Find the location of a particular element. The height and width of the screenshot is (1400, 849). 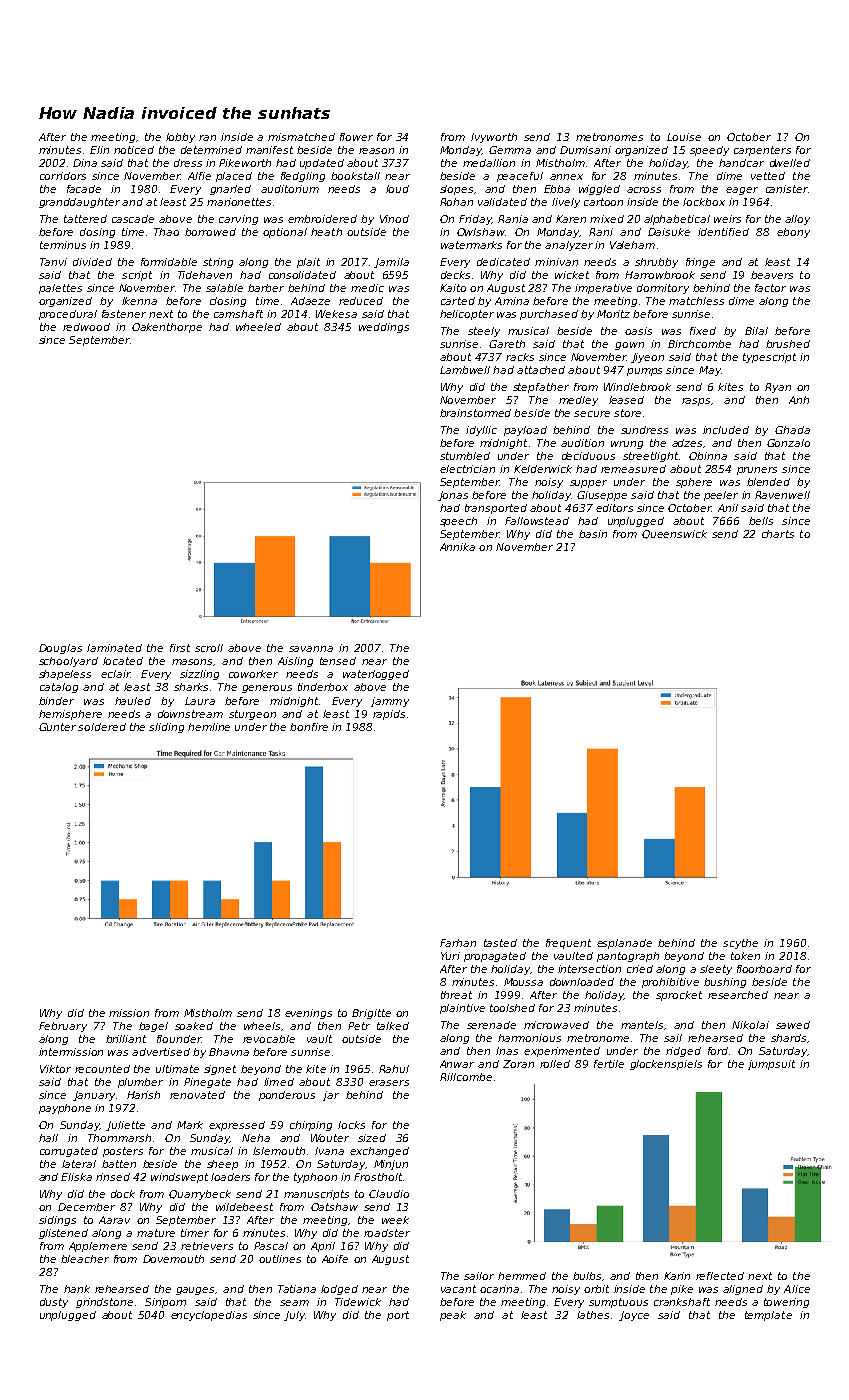

bells is located at coordinates (761, 521).
